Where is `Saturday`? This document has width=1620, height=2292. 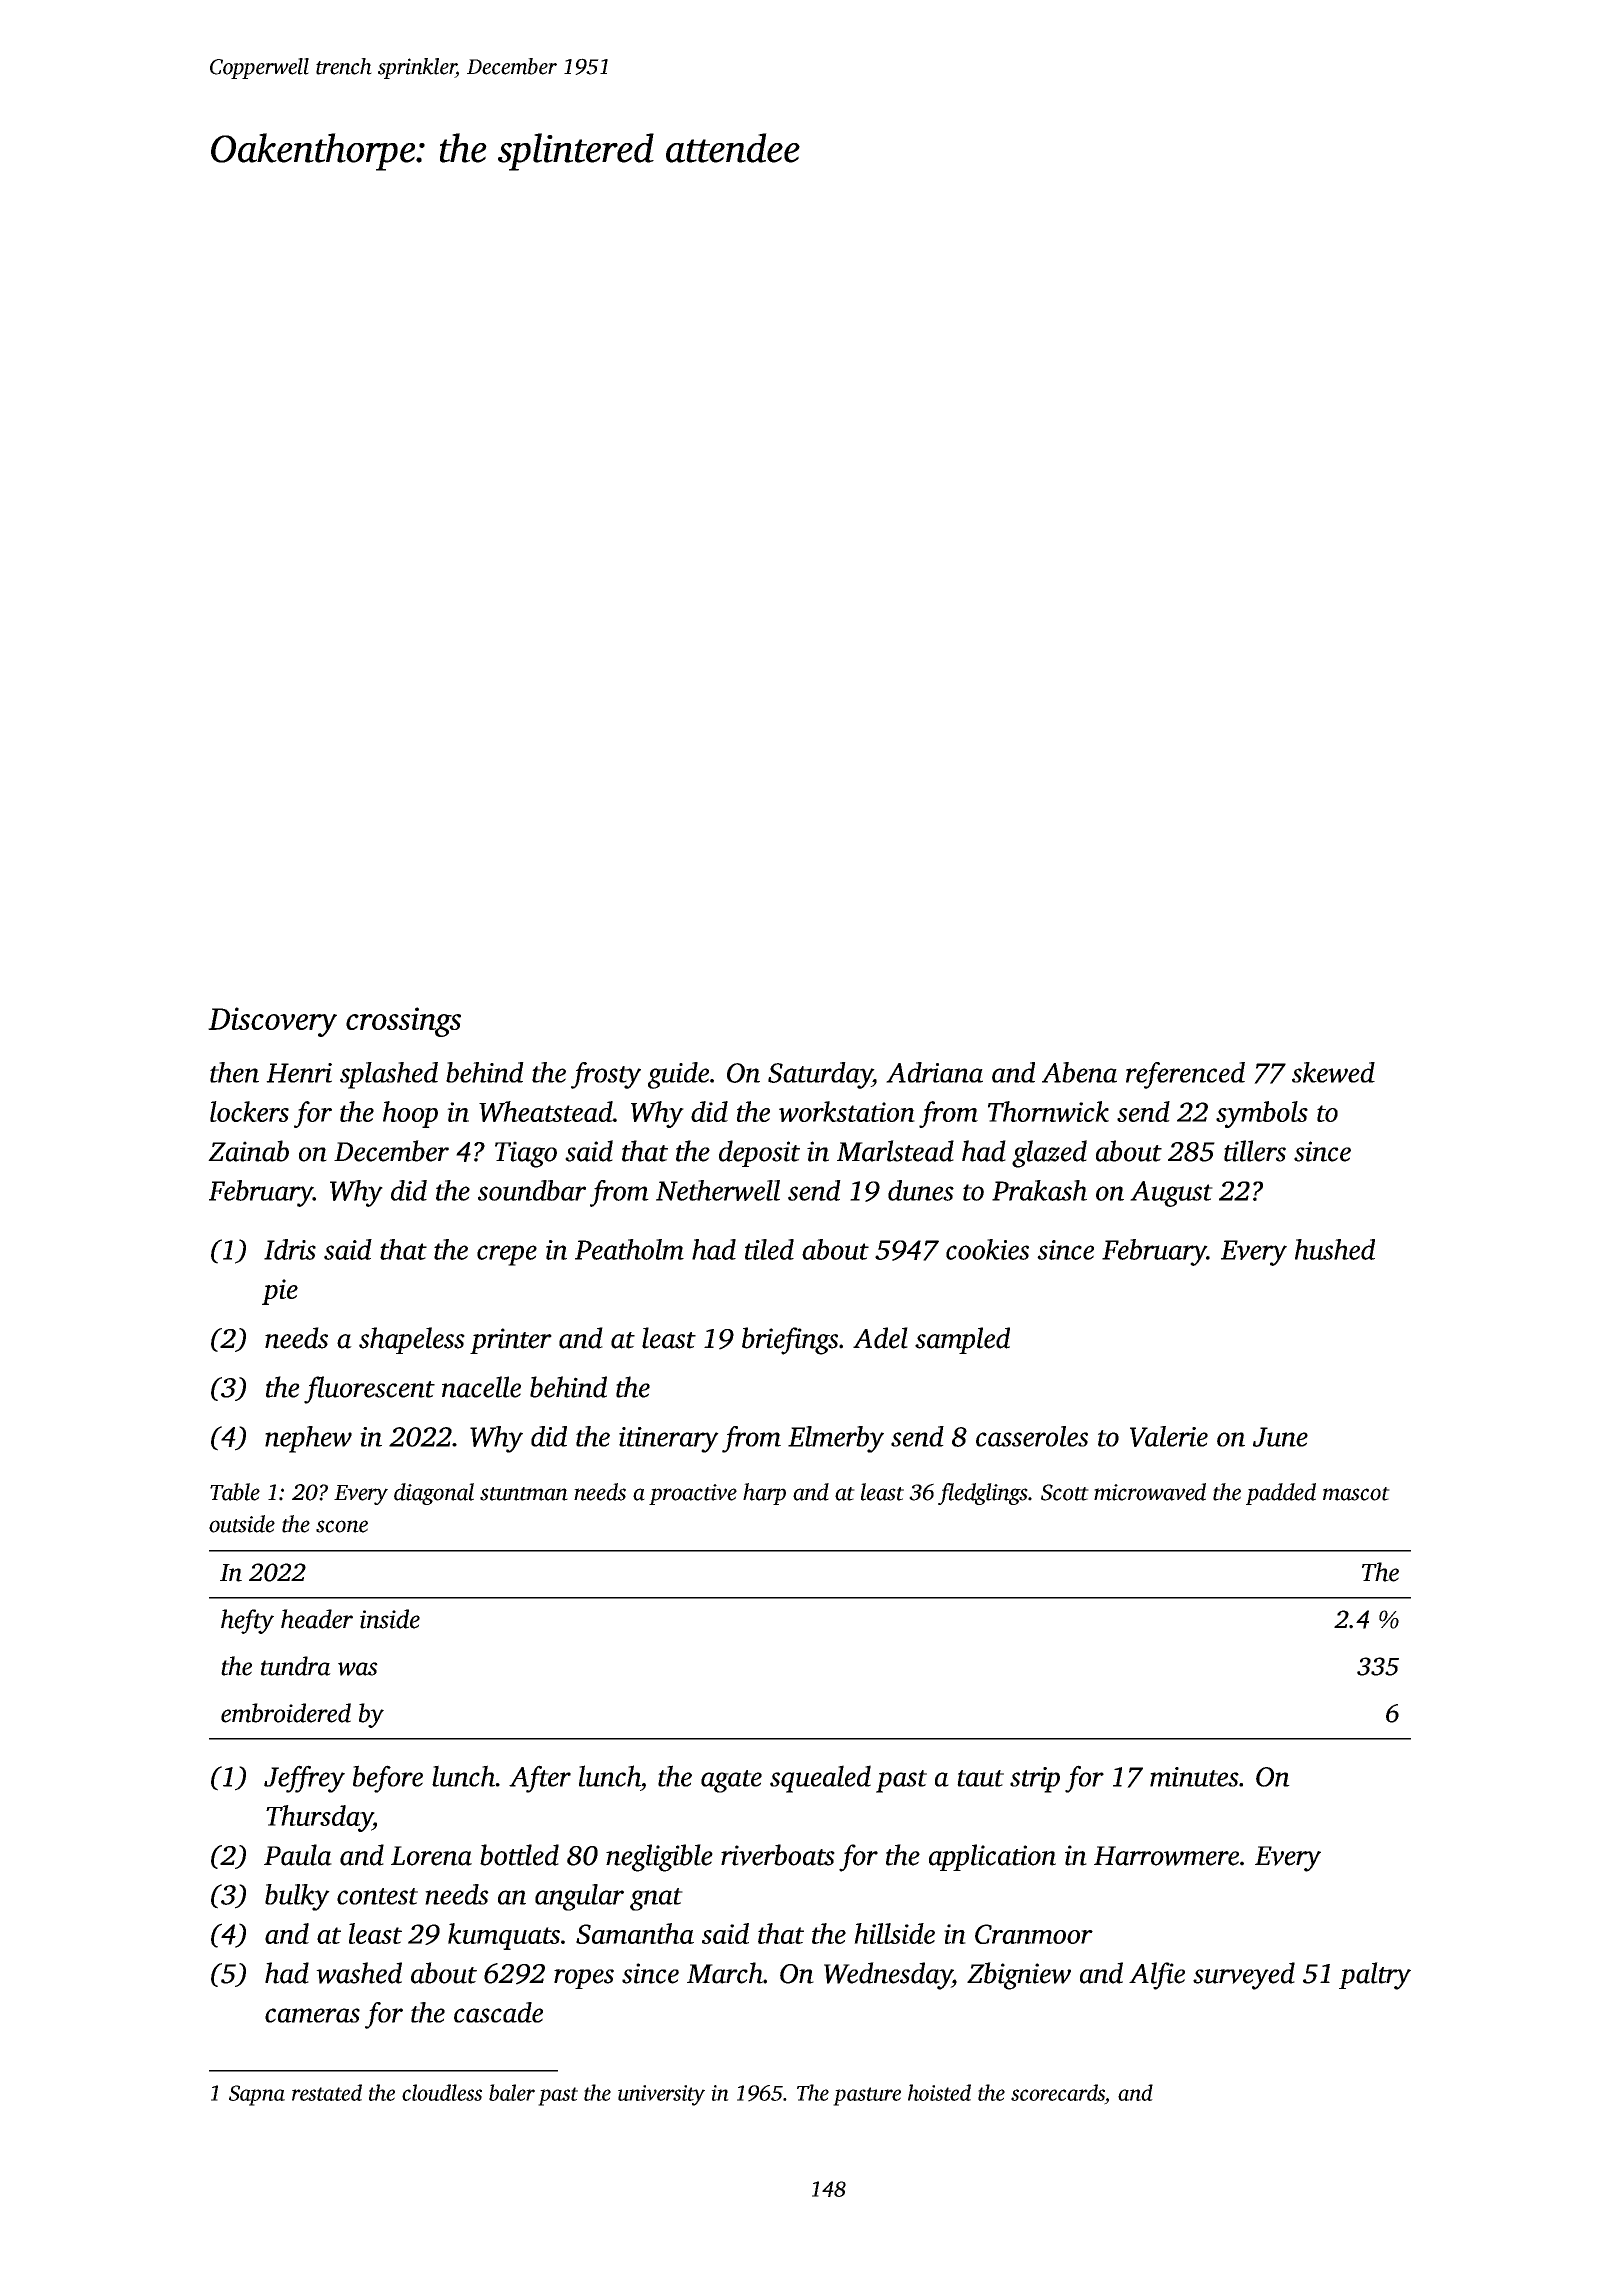
Saturday is located at coordinates (820, 1075).
